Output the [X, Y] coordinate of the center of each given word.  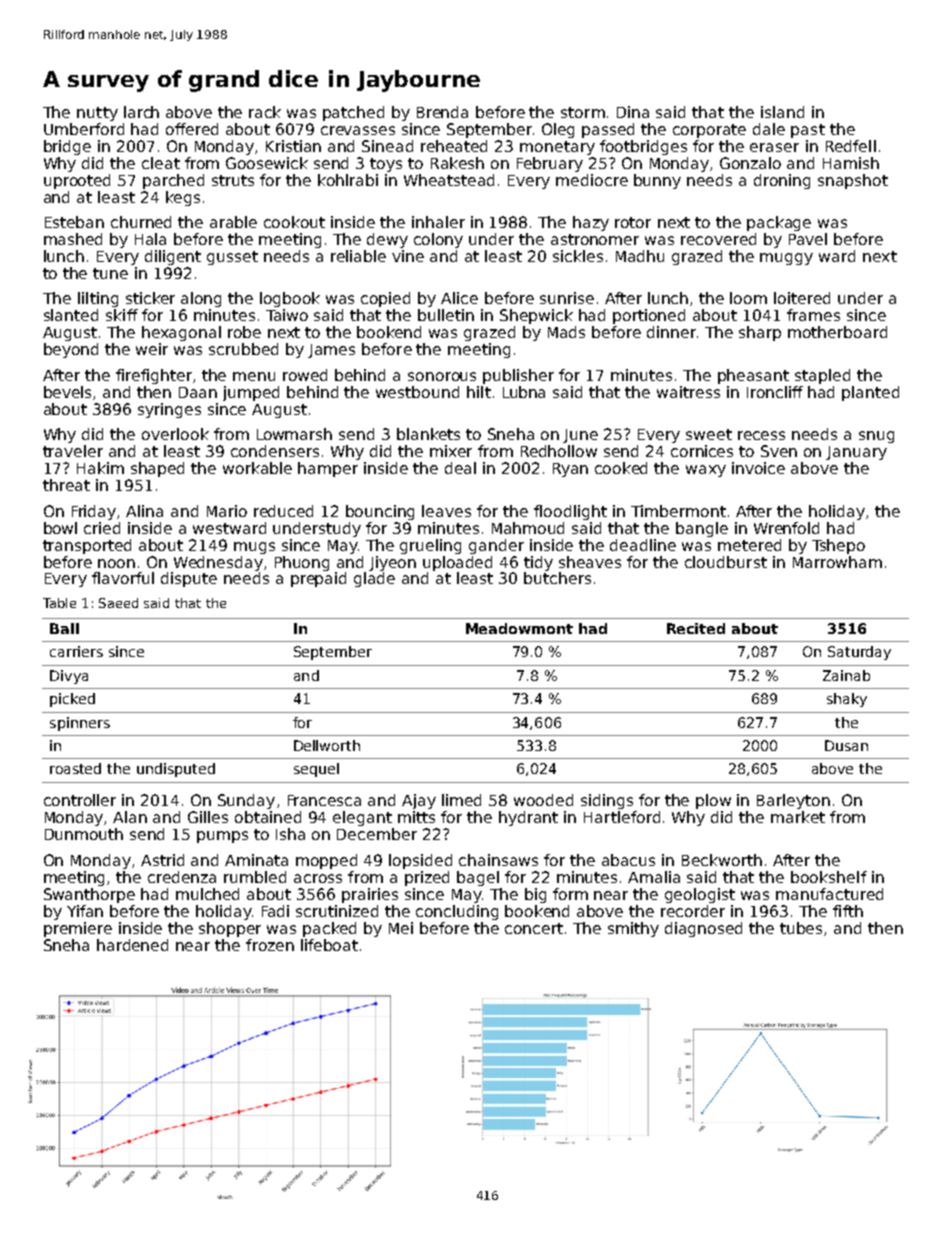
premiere [78, 929]
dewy [387, 240]
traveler [73, 451]
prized [427, 878]
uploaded [457, 563]
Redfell [851, 146]
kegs [183, 198]
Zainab [846, 675]
